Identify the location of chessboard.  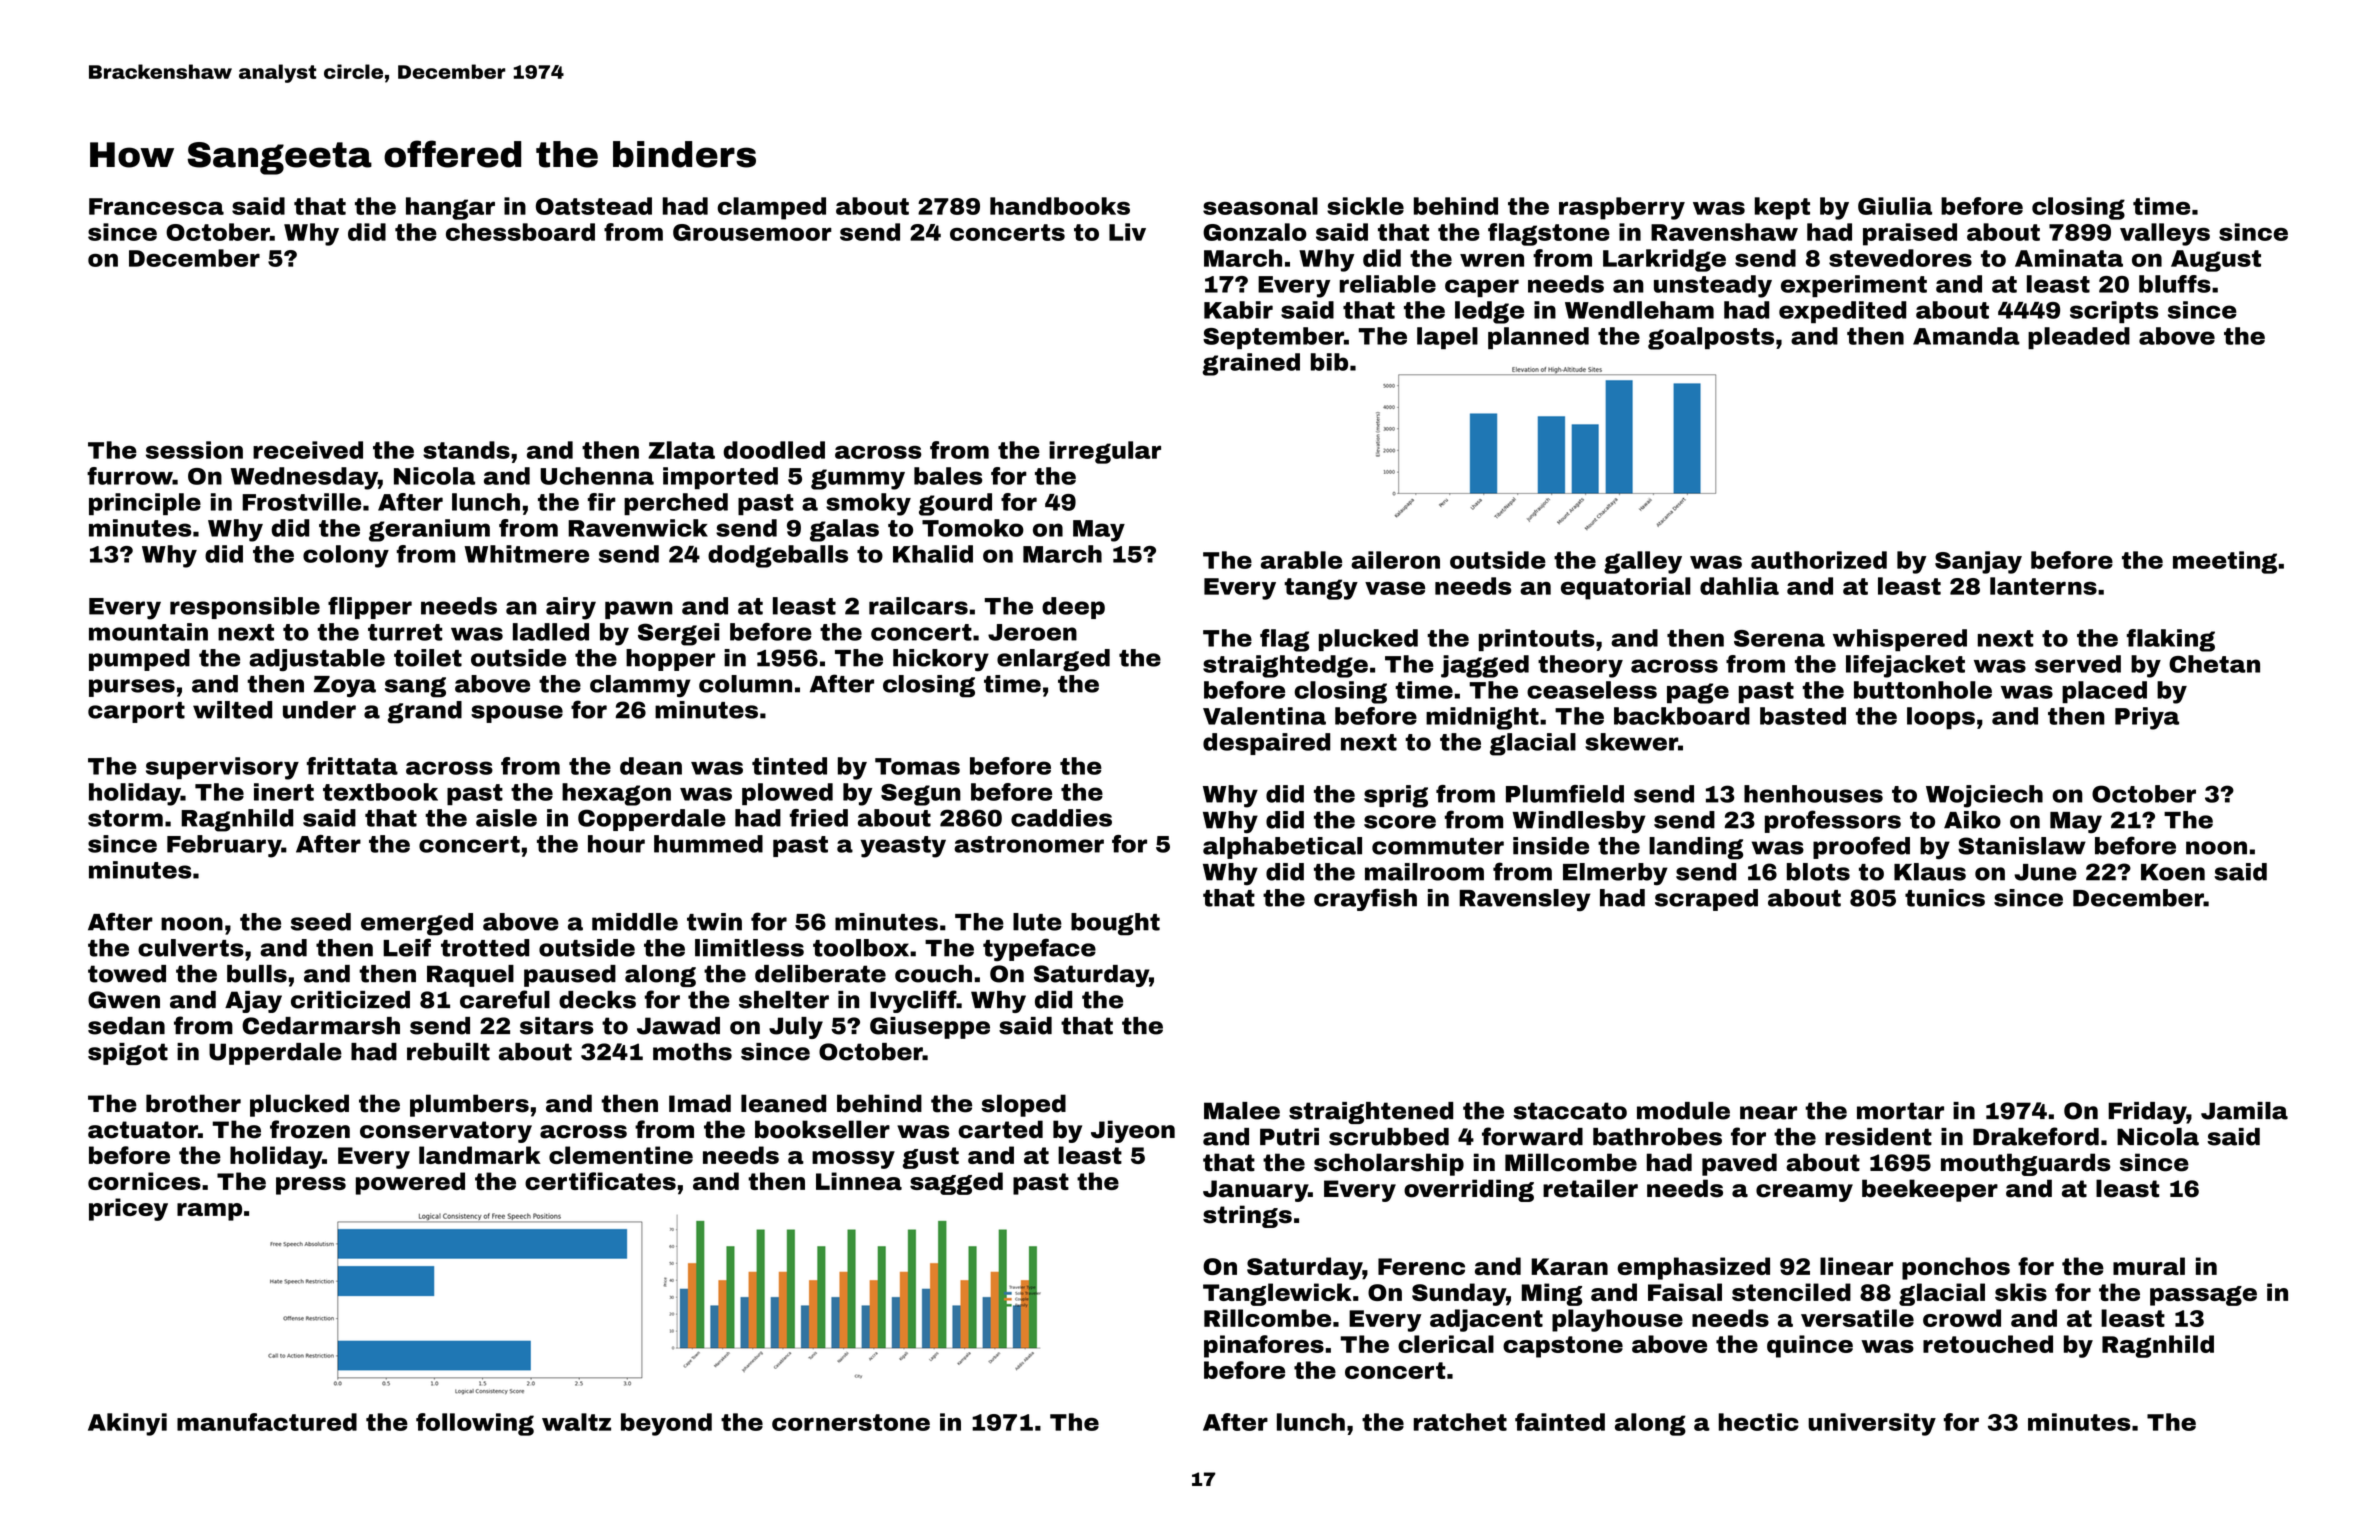
(520, 232).
